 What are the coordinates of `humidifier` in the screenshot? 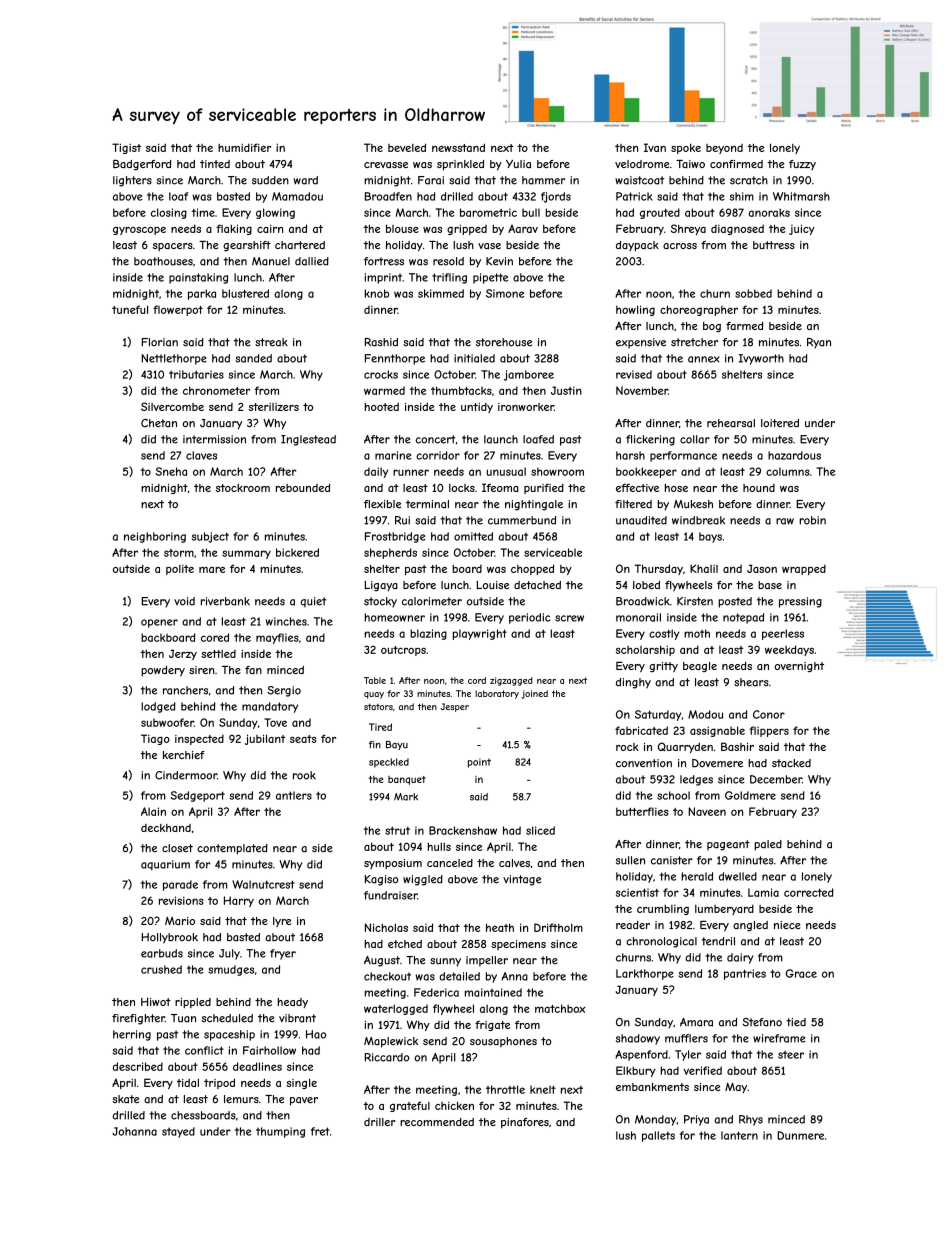 It's located at (244, 147).
